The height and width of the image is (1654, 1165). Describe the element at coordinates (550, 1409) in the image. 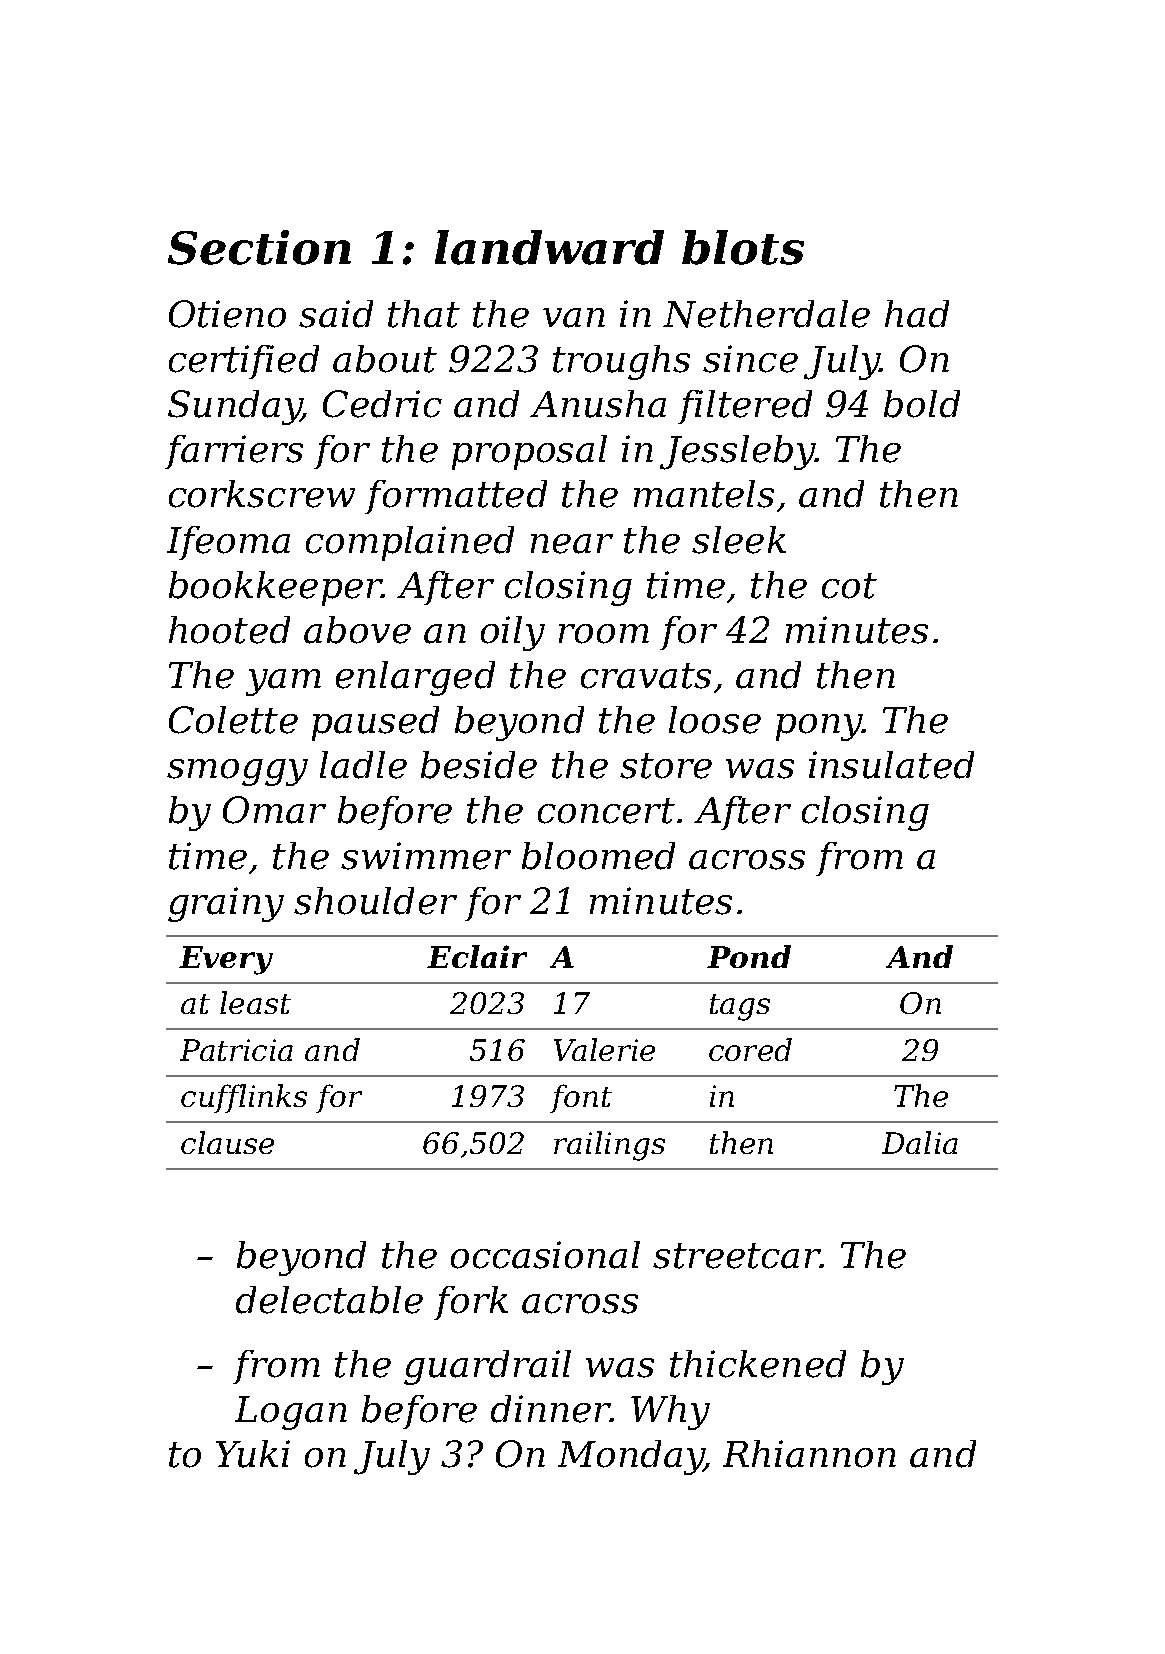

I see `dinner` at that location.
